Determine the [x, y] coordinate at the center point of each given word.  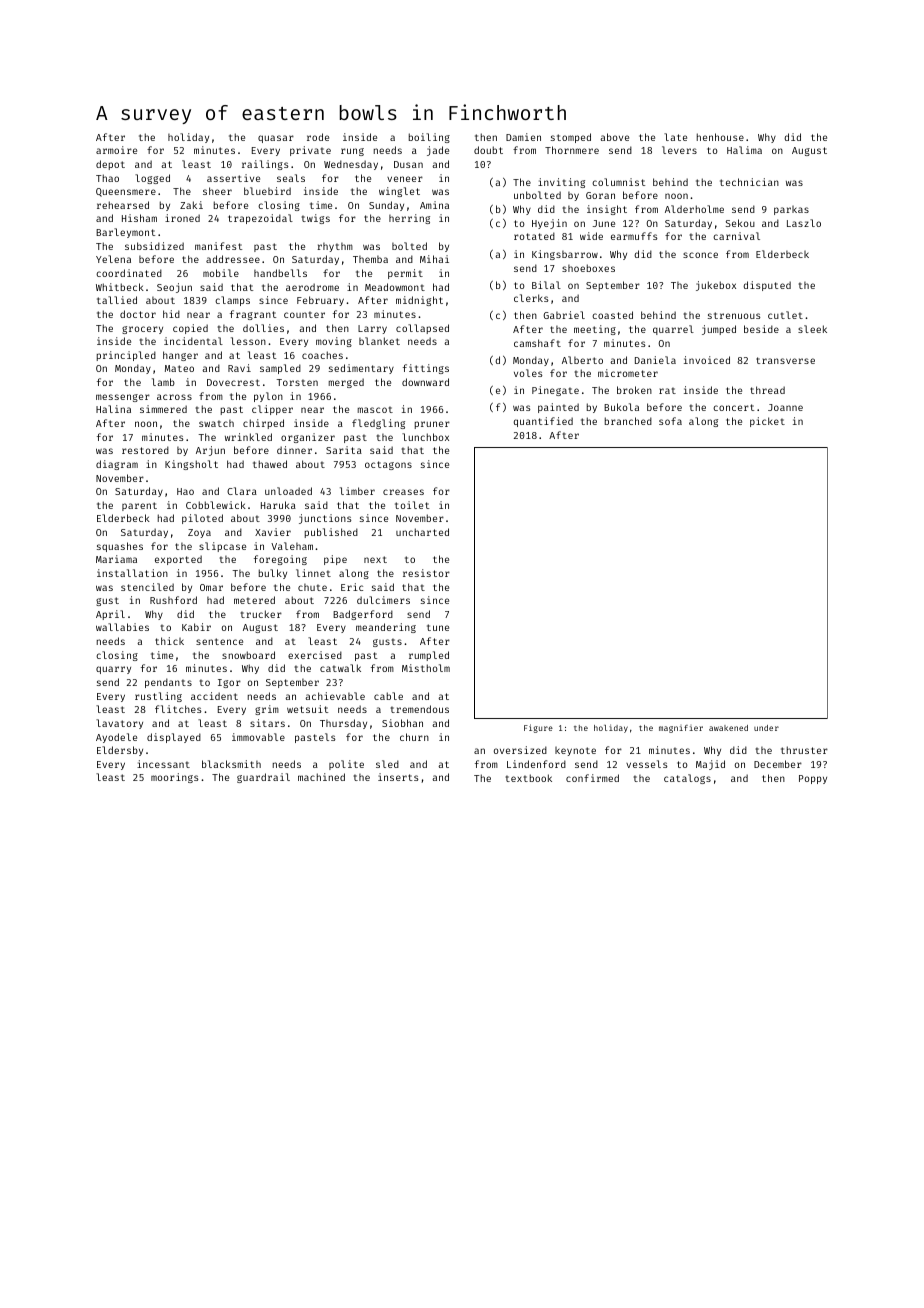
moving [334, 342]
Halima [744, 150]
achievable [335, 696]
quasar [276, 139]
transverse [785, 360]
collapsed [422, 329]
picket [767, 422]
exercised [315, 655]
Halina [113, 409]
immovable [258, 737]
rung [352, 152]
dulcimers [383, 600]
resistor [426, 573]
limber [357, 491]
